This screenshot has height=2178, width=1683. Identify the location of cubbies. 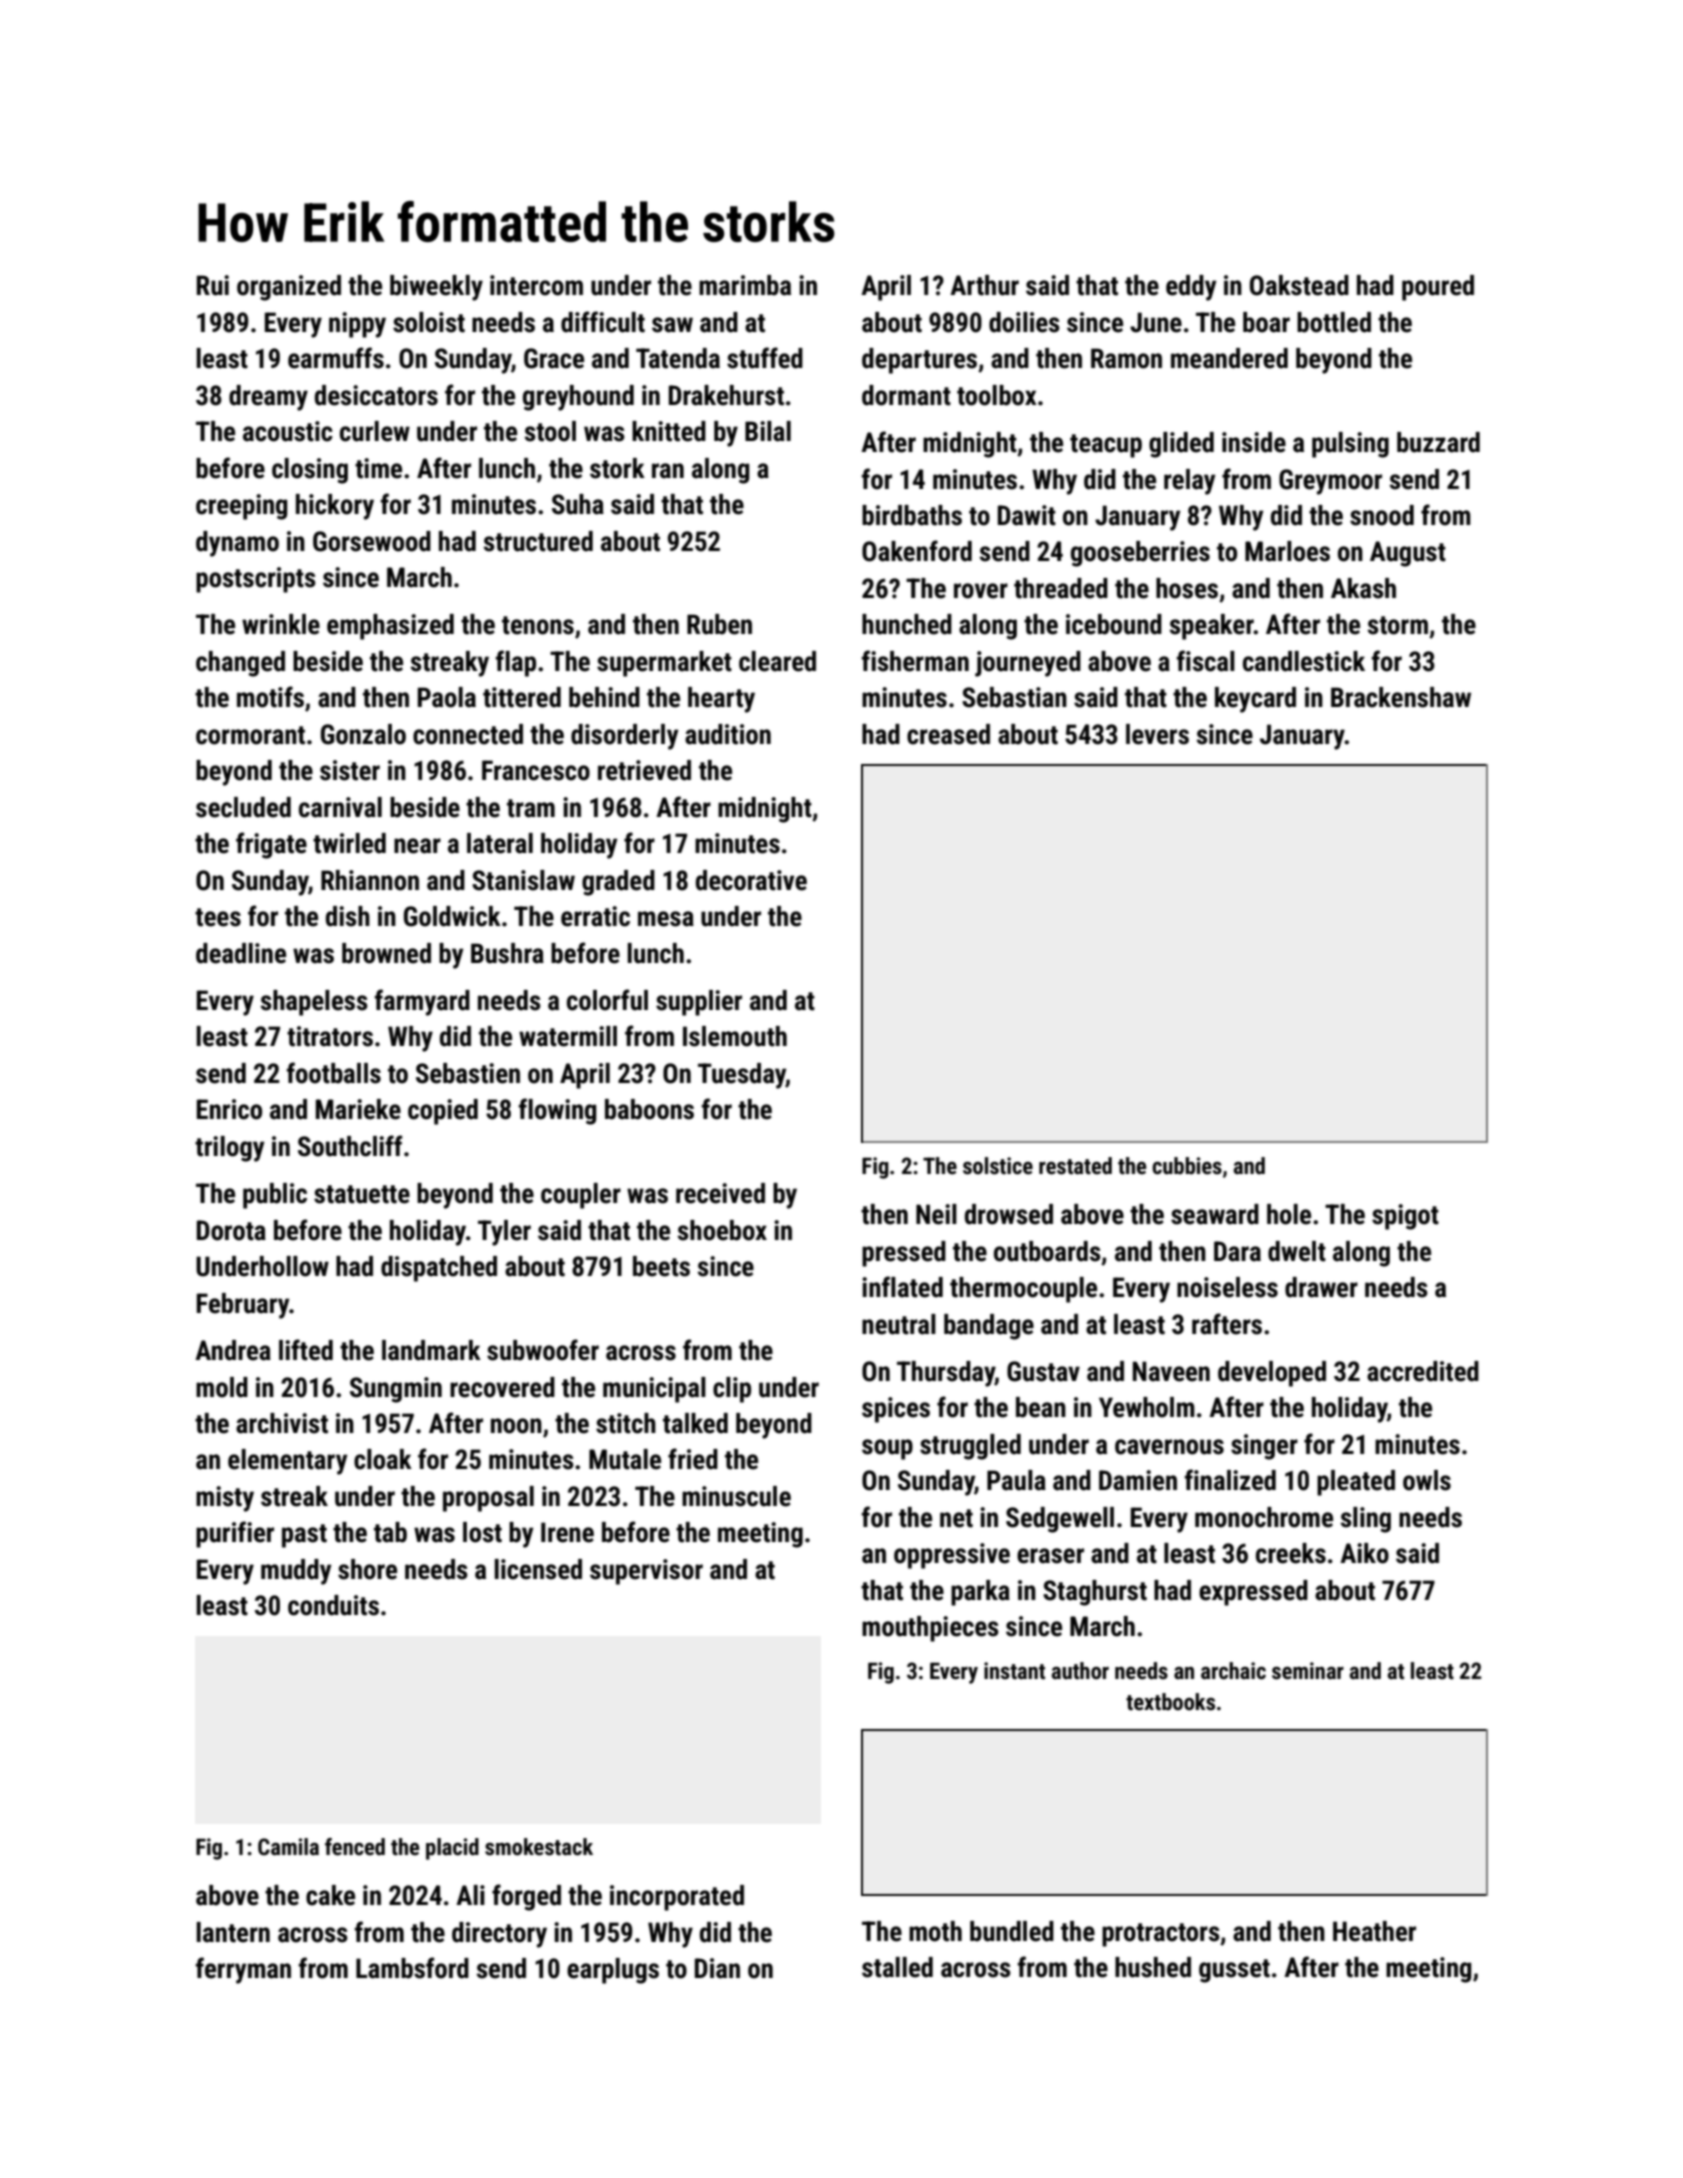
(1187, 1166).
